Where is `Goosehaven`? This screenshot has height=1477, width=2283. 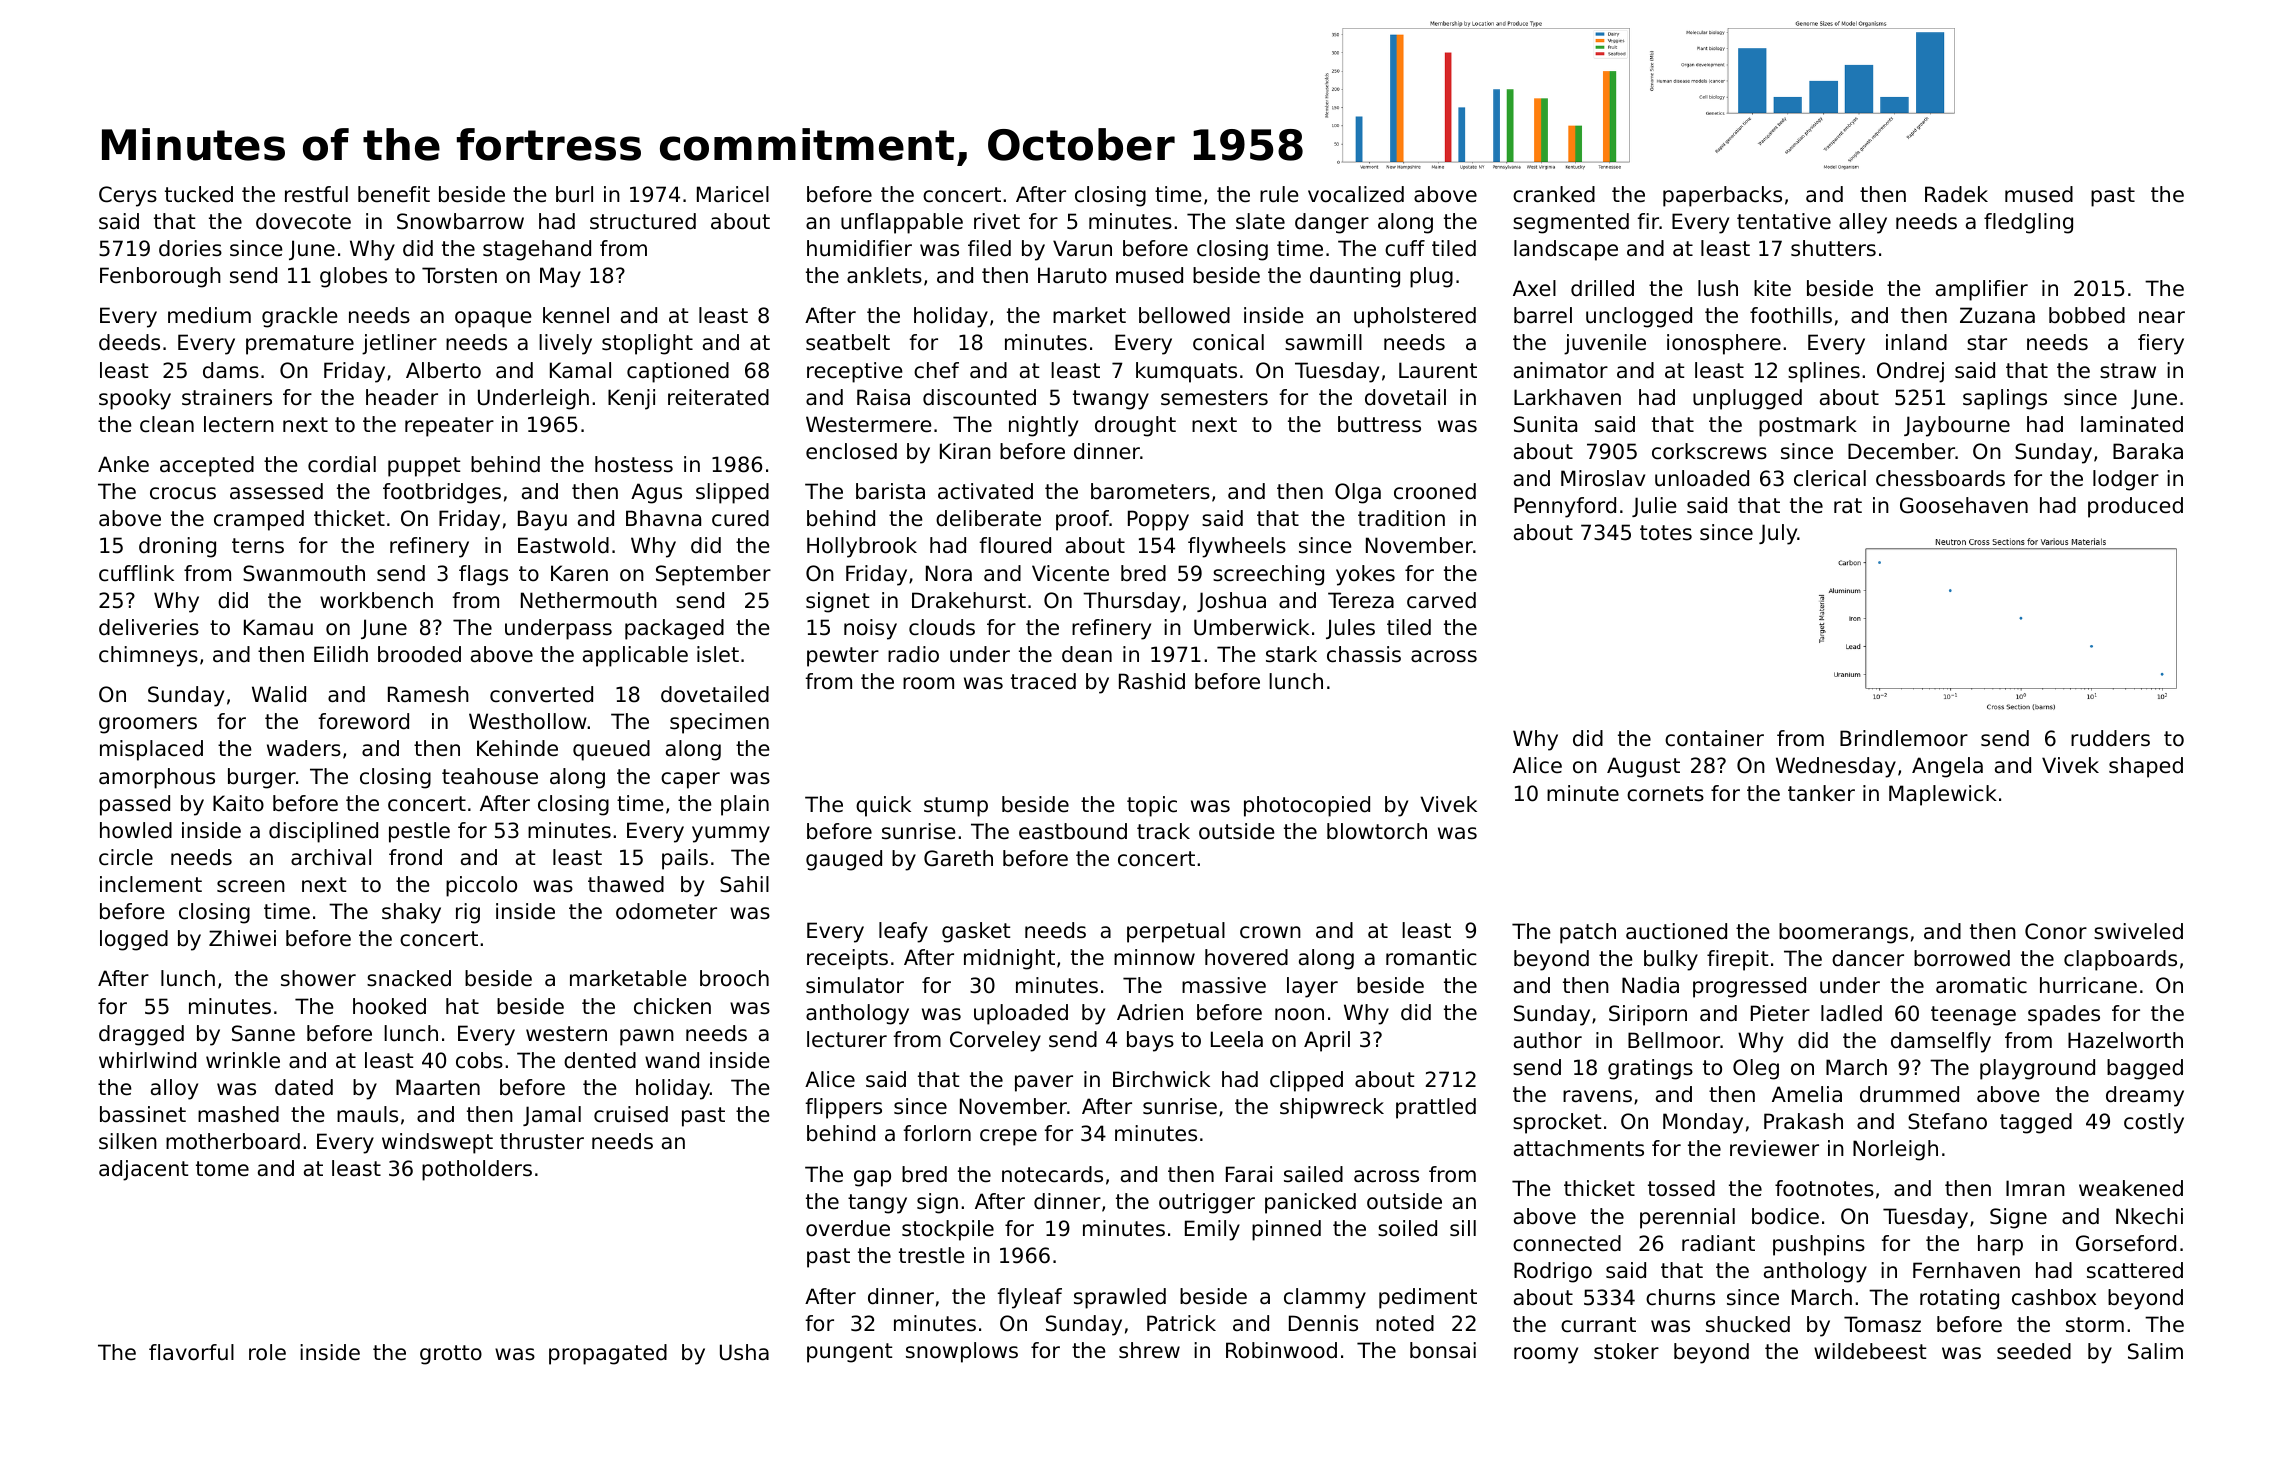 Goosehaven is located at coordinates (1964, 505).
